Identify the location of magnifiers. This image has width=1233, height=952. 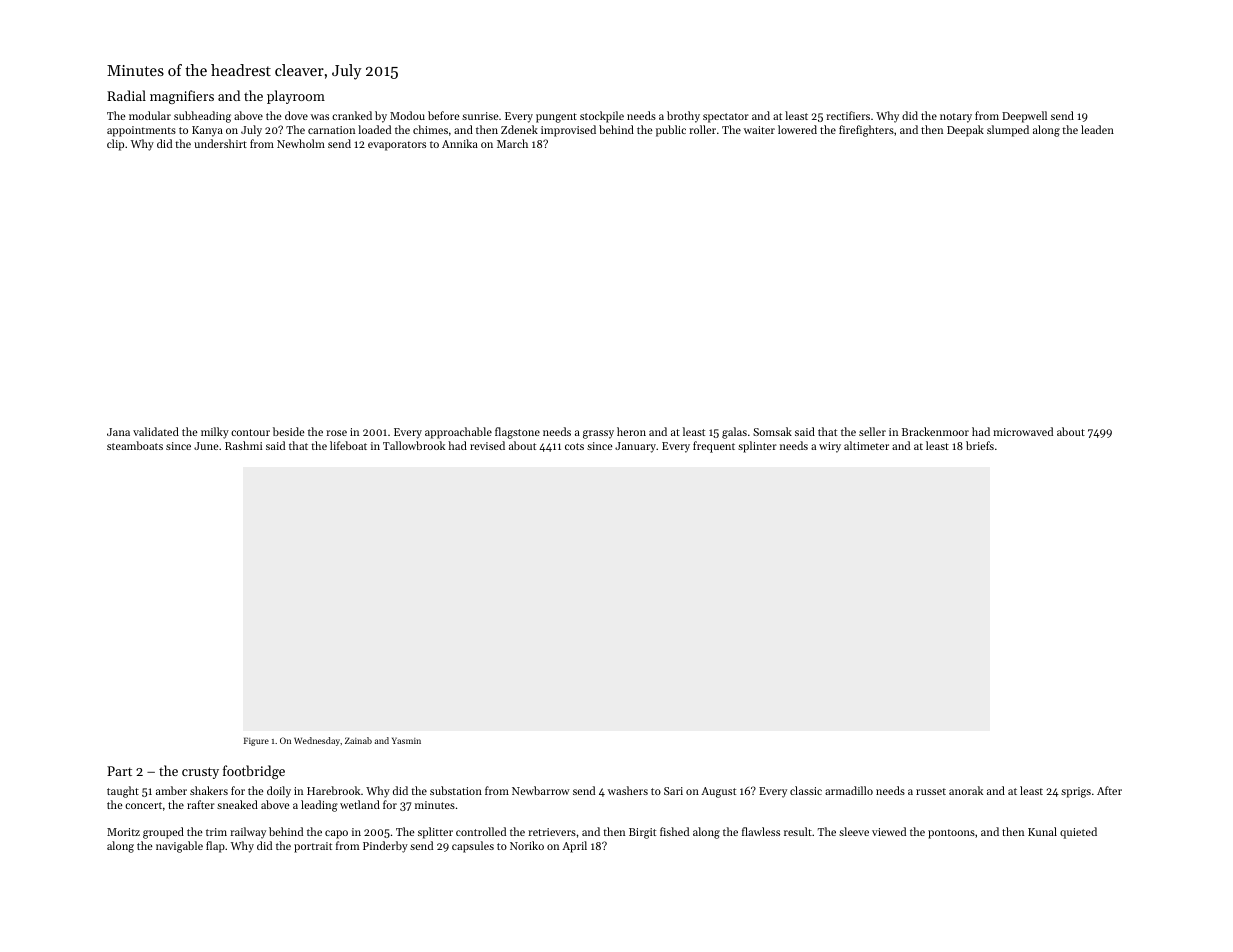
(182, 97).
